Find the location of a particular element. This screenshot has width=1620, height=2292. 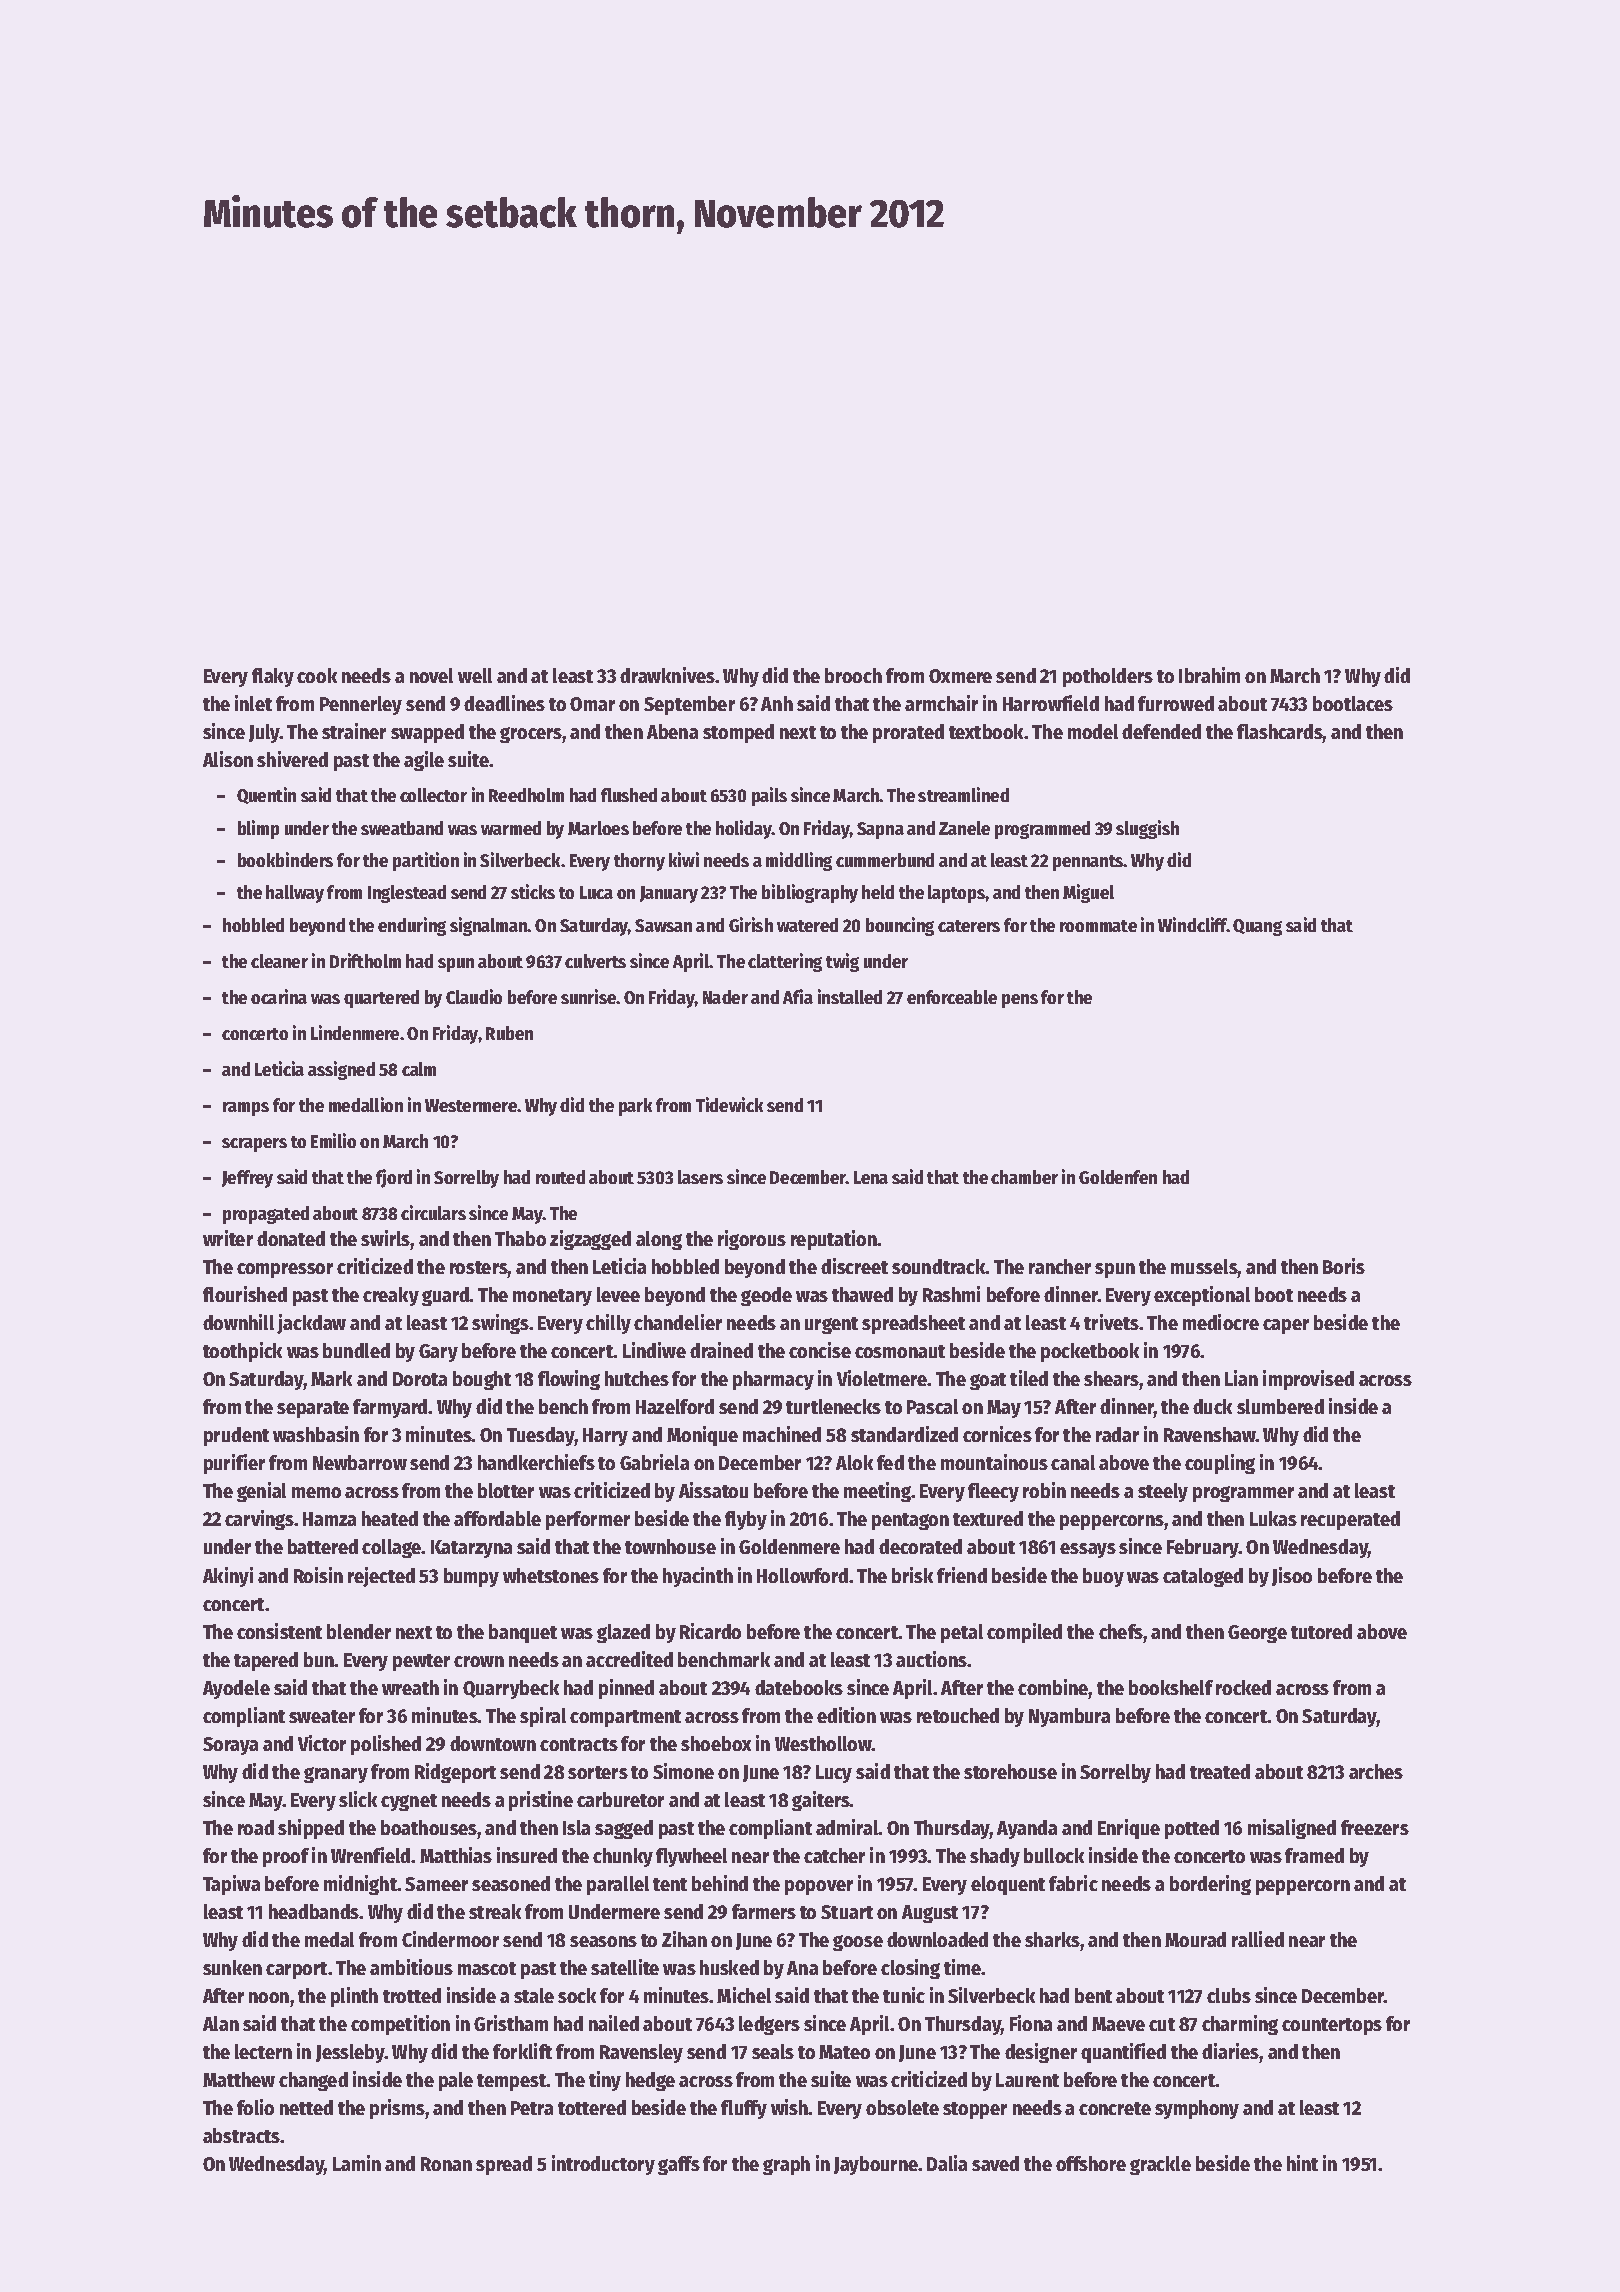

rancher is located at coordinates (1060, 1266).
